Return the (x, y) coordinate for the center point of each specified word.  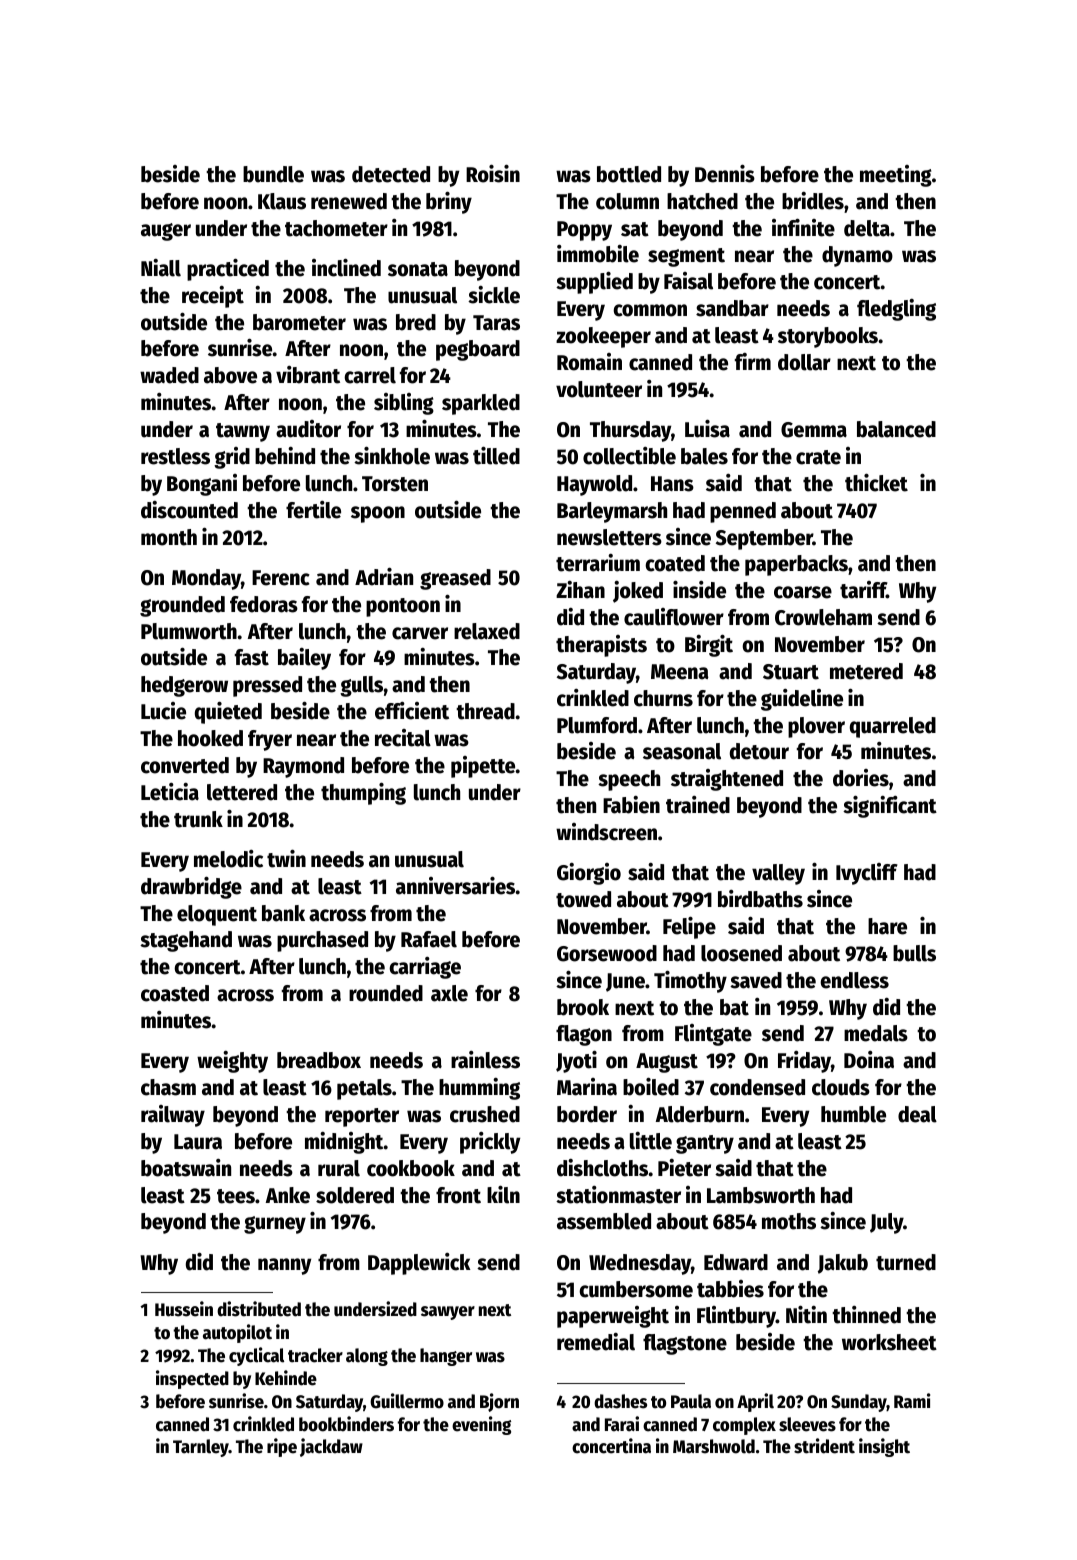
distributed (259, 1309)
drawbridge (191, 887)
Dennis (725, 173)
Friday (804, 1062)
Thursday (630, 431)
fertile (313, 510)
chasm (168, 1087)
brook (583, 1007)
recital (403, 738)
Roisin (493, 173)
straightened (727, 780)
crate (818, 457)
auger (166, 232)
